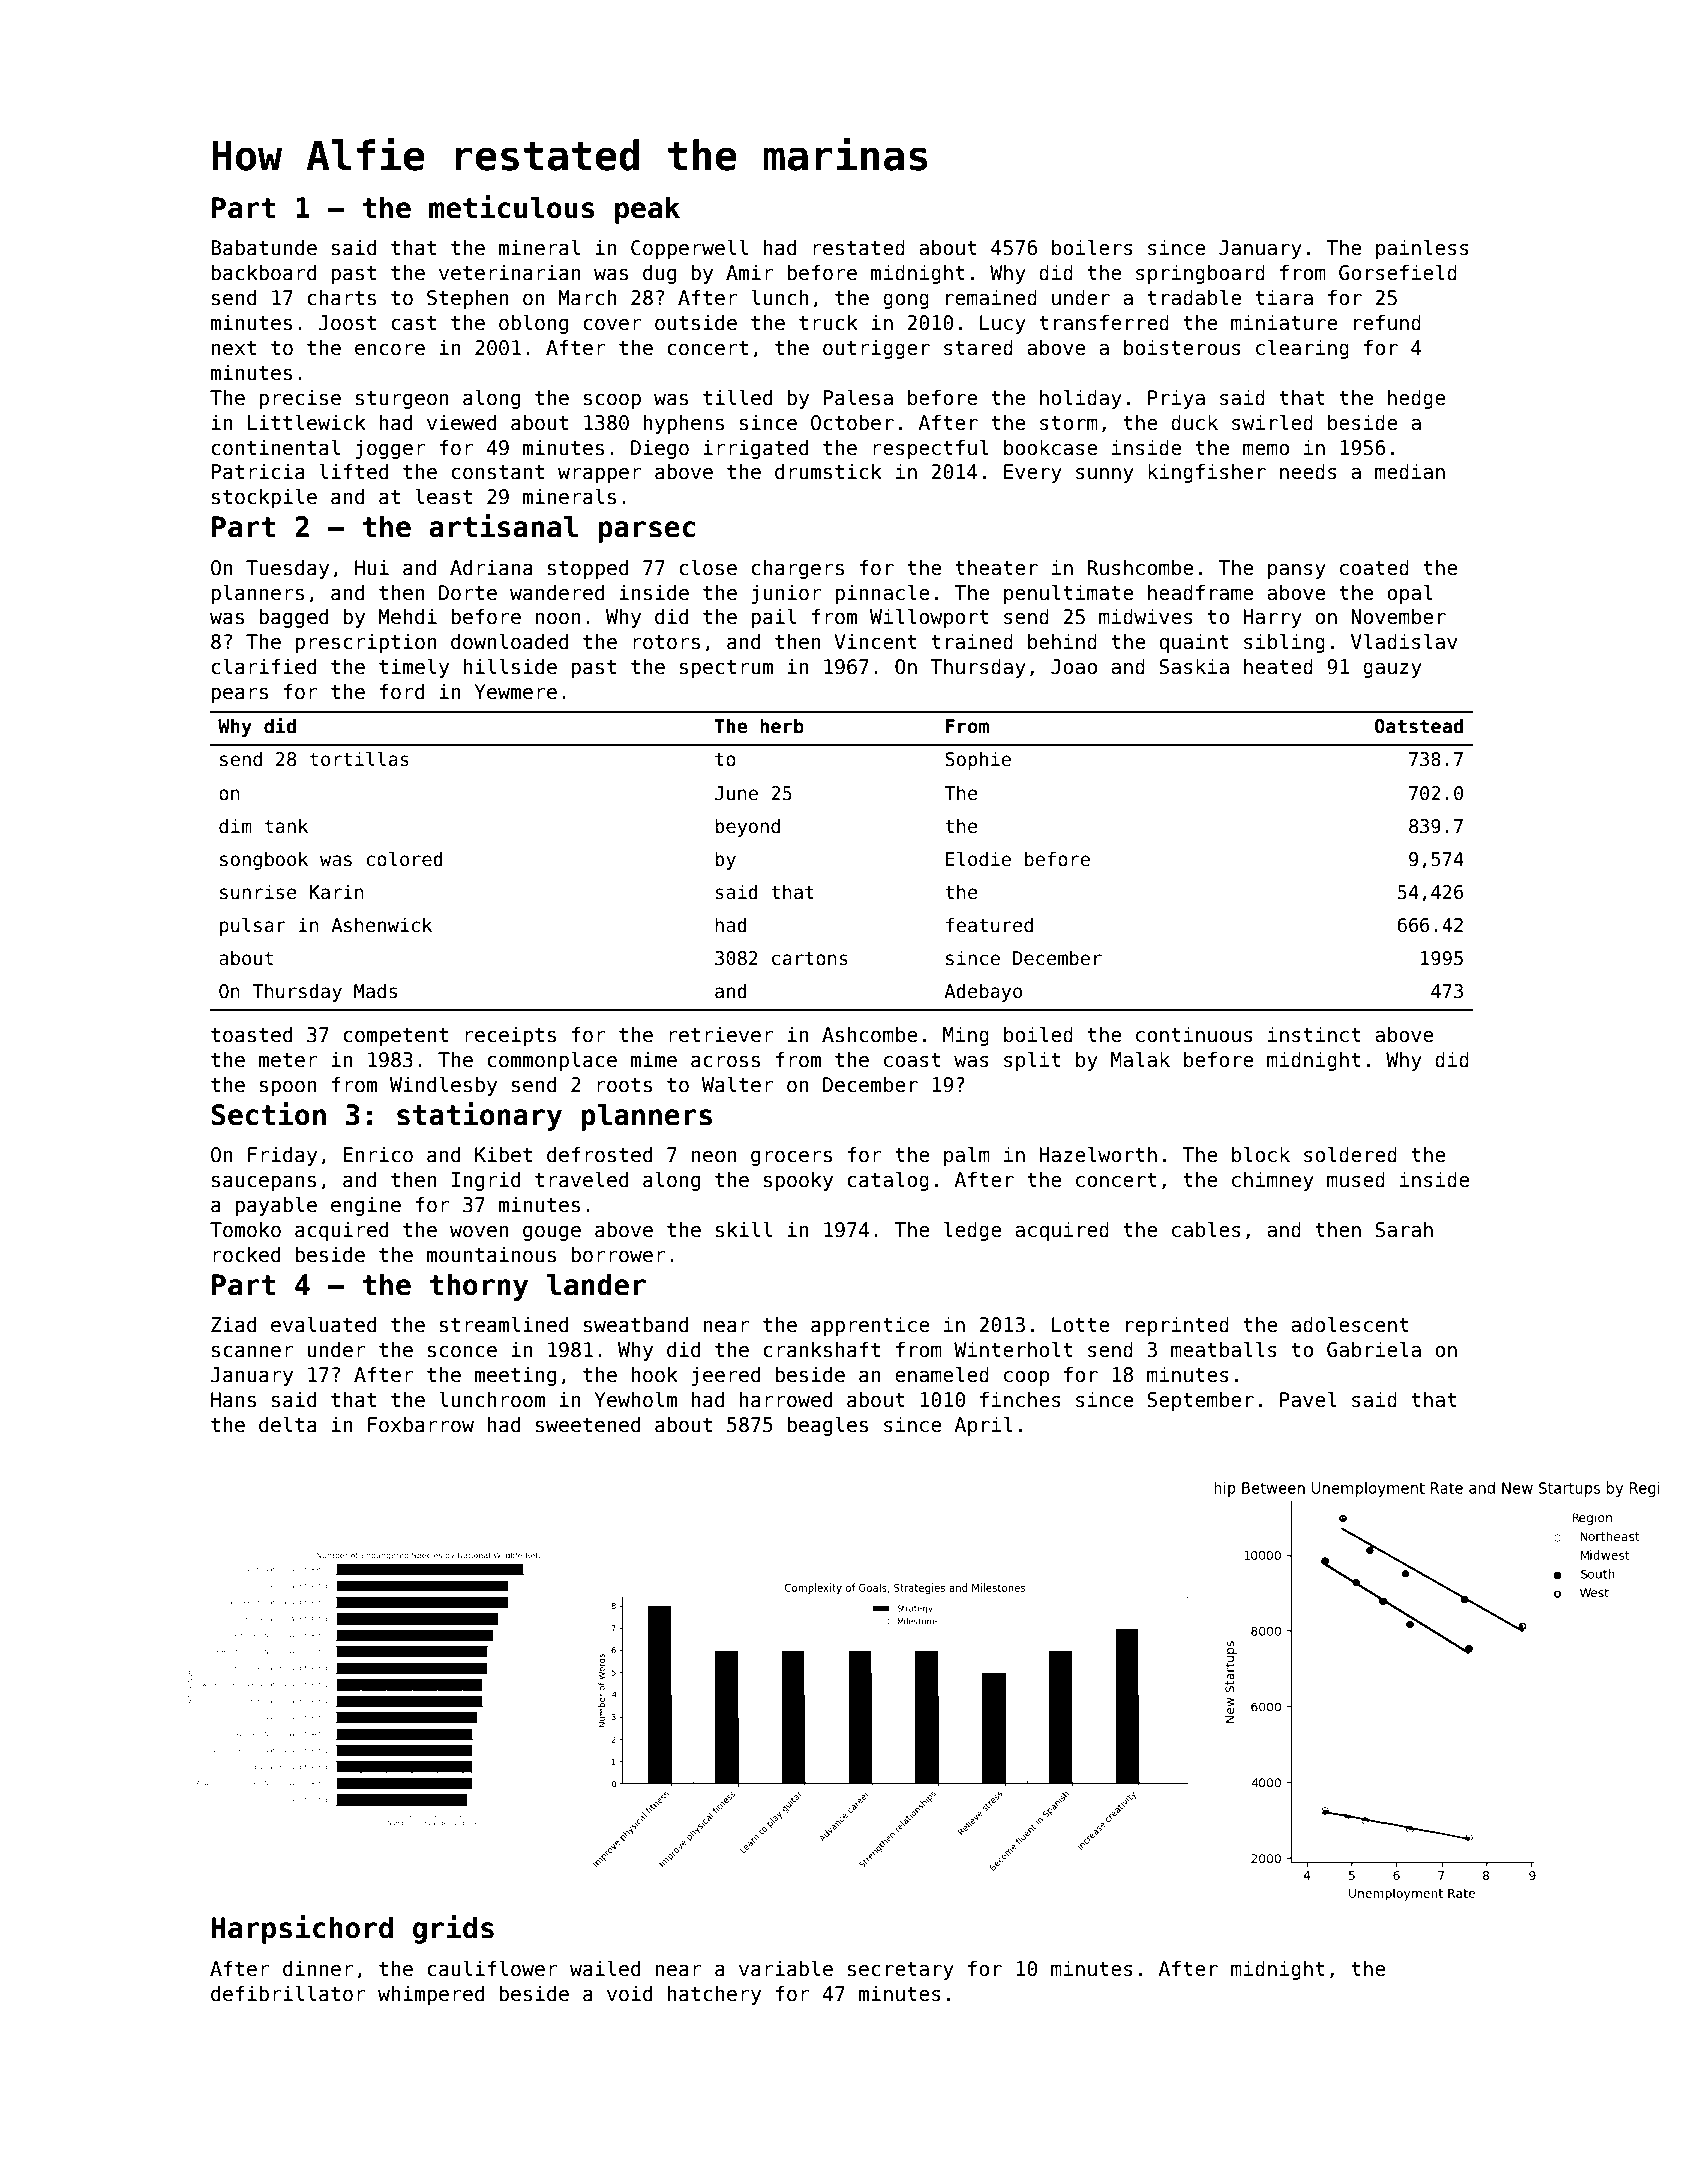  I want to click on Ashenwick, so click(381, 925).
